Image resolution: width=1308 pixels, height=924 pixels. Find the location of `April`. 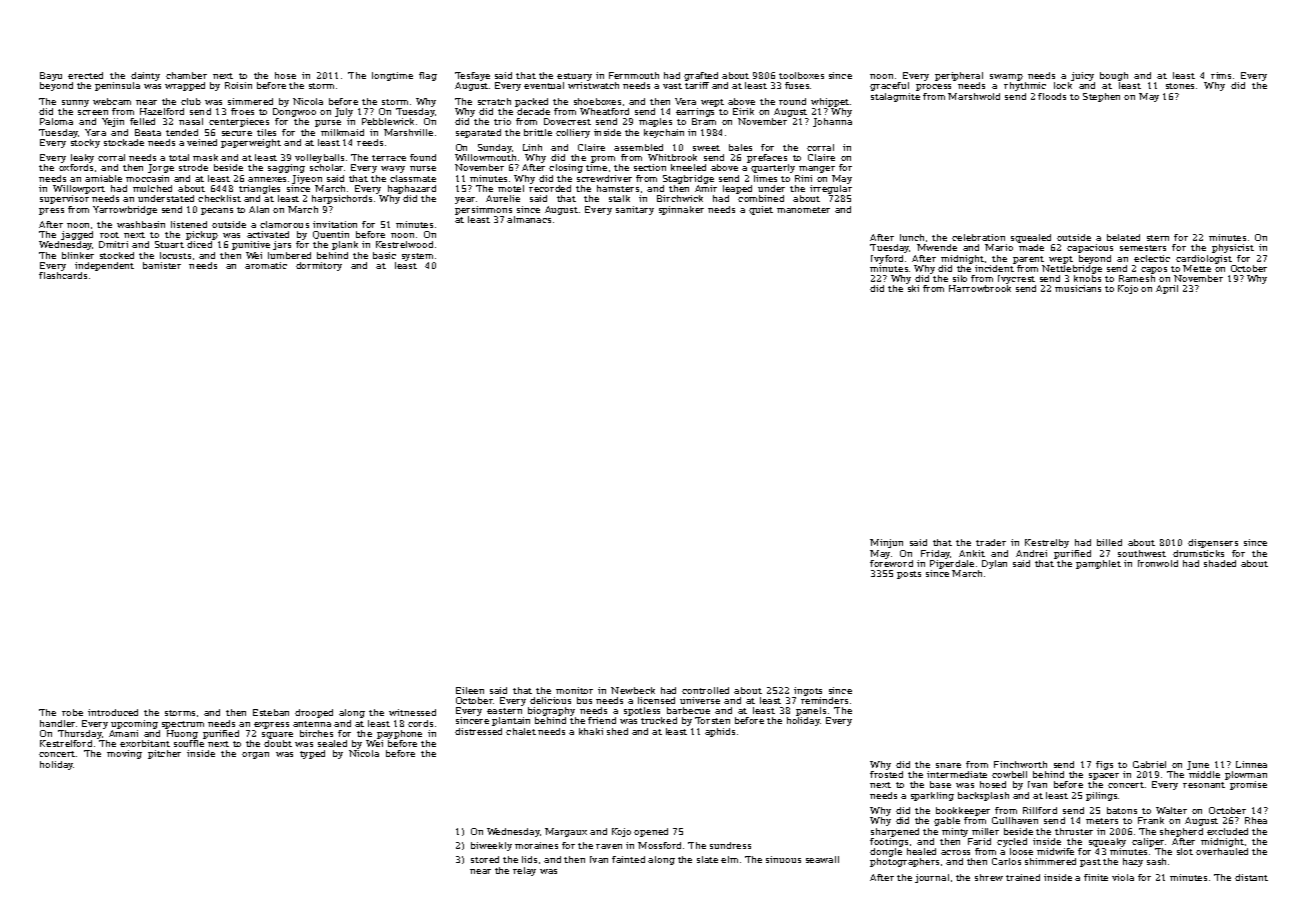

April is located at coordinates (1167, 289).
